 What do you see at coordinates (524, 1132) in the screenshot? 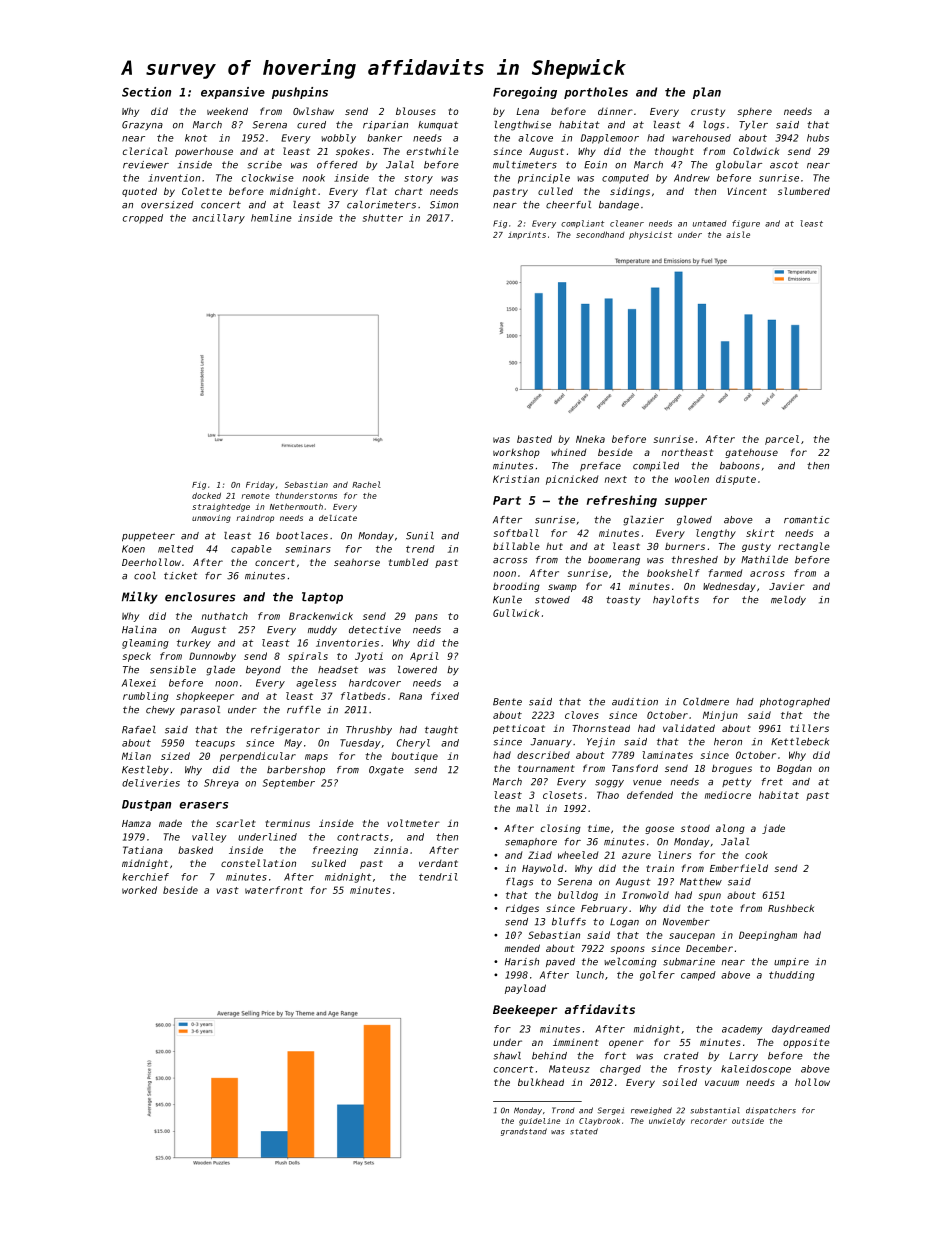
I see `grandstand` at bounding box center [524, 1132].
